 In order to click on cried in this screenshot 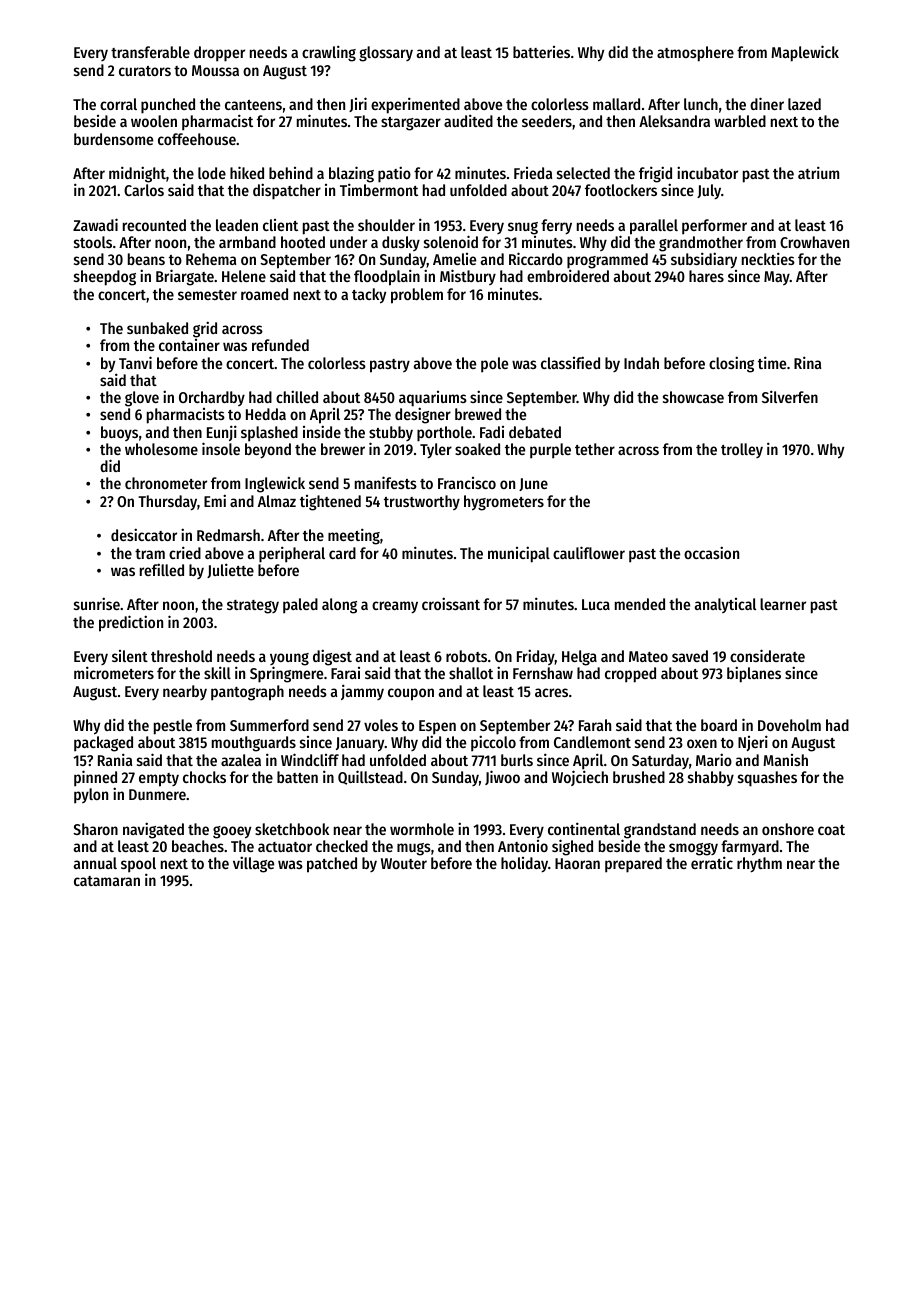, I will do `click(185, 552)`.
